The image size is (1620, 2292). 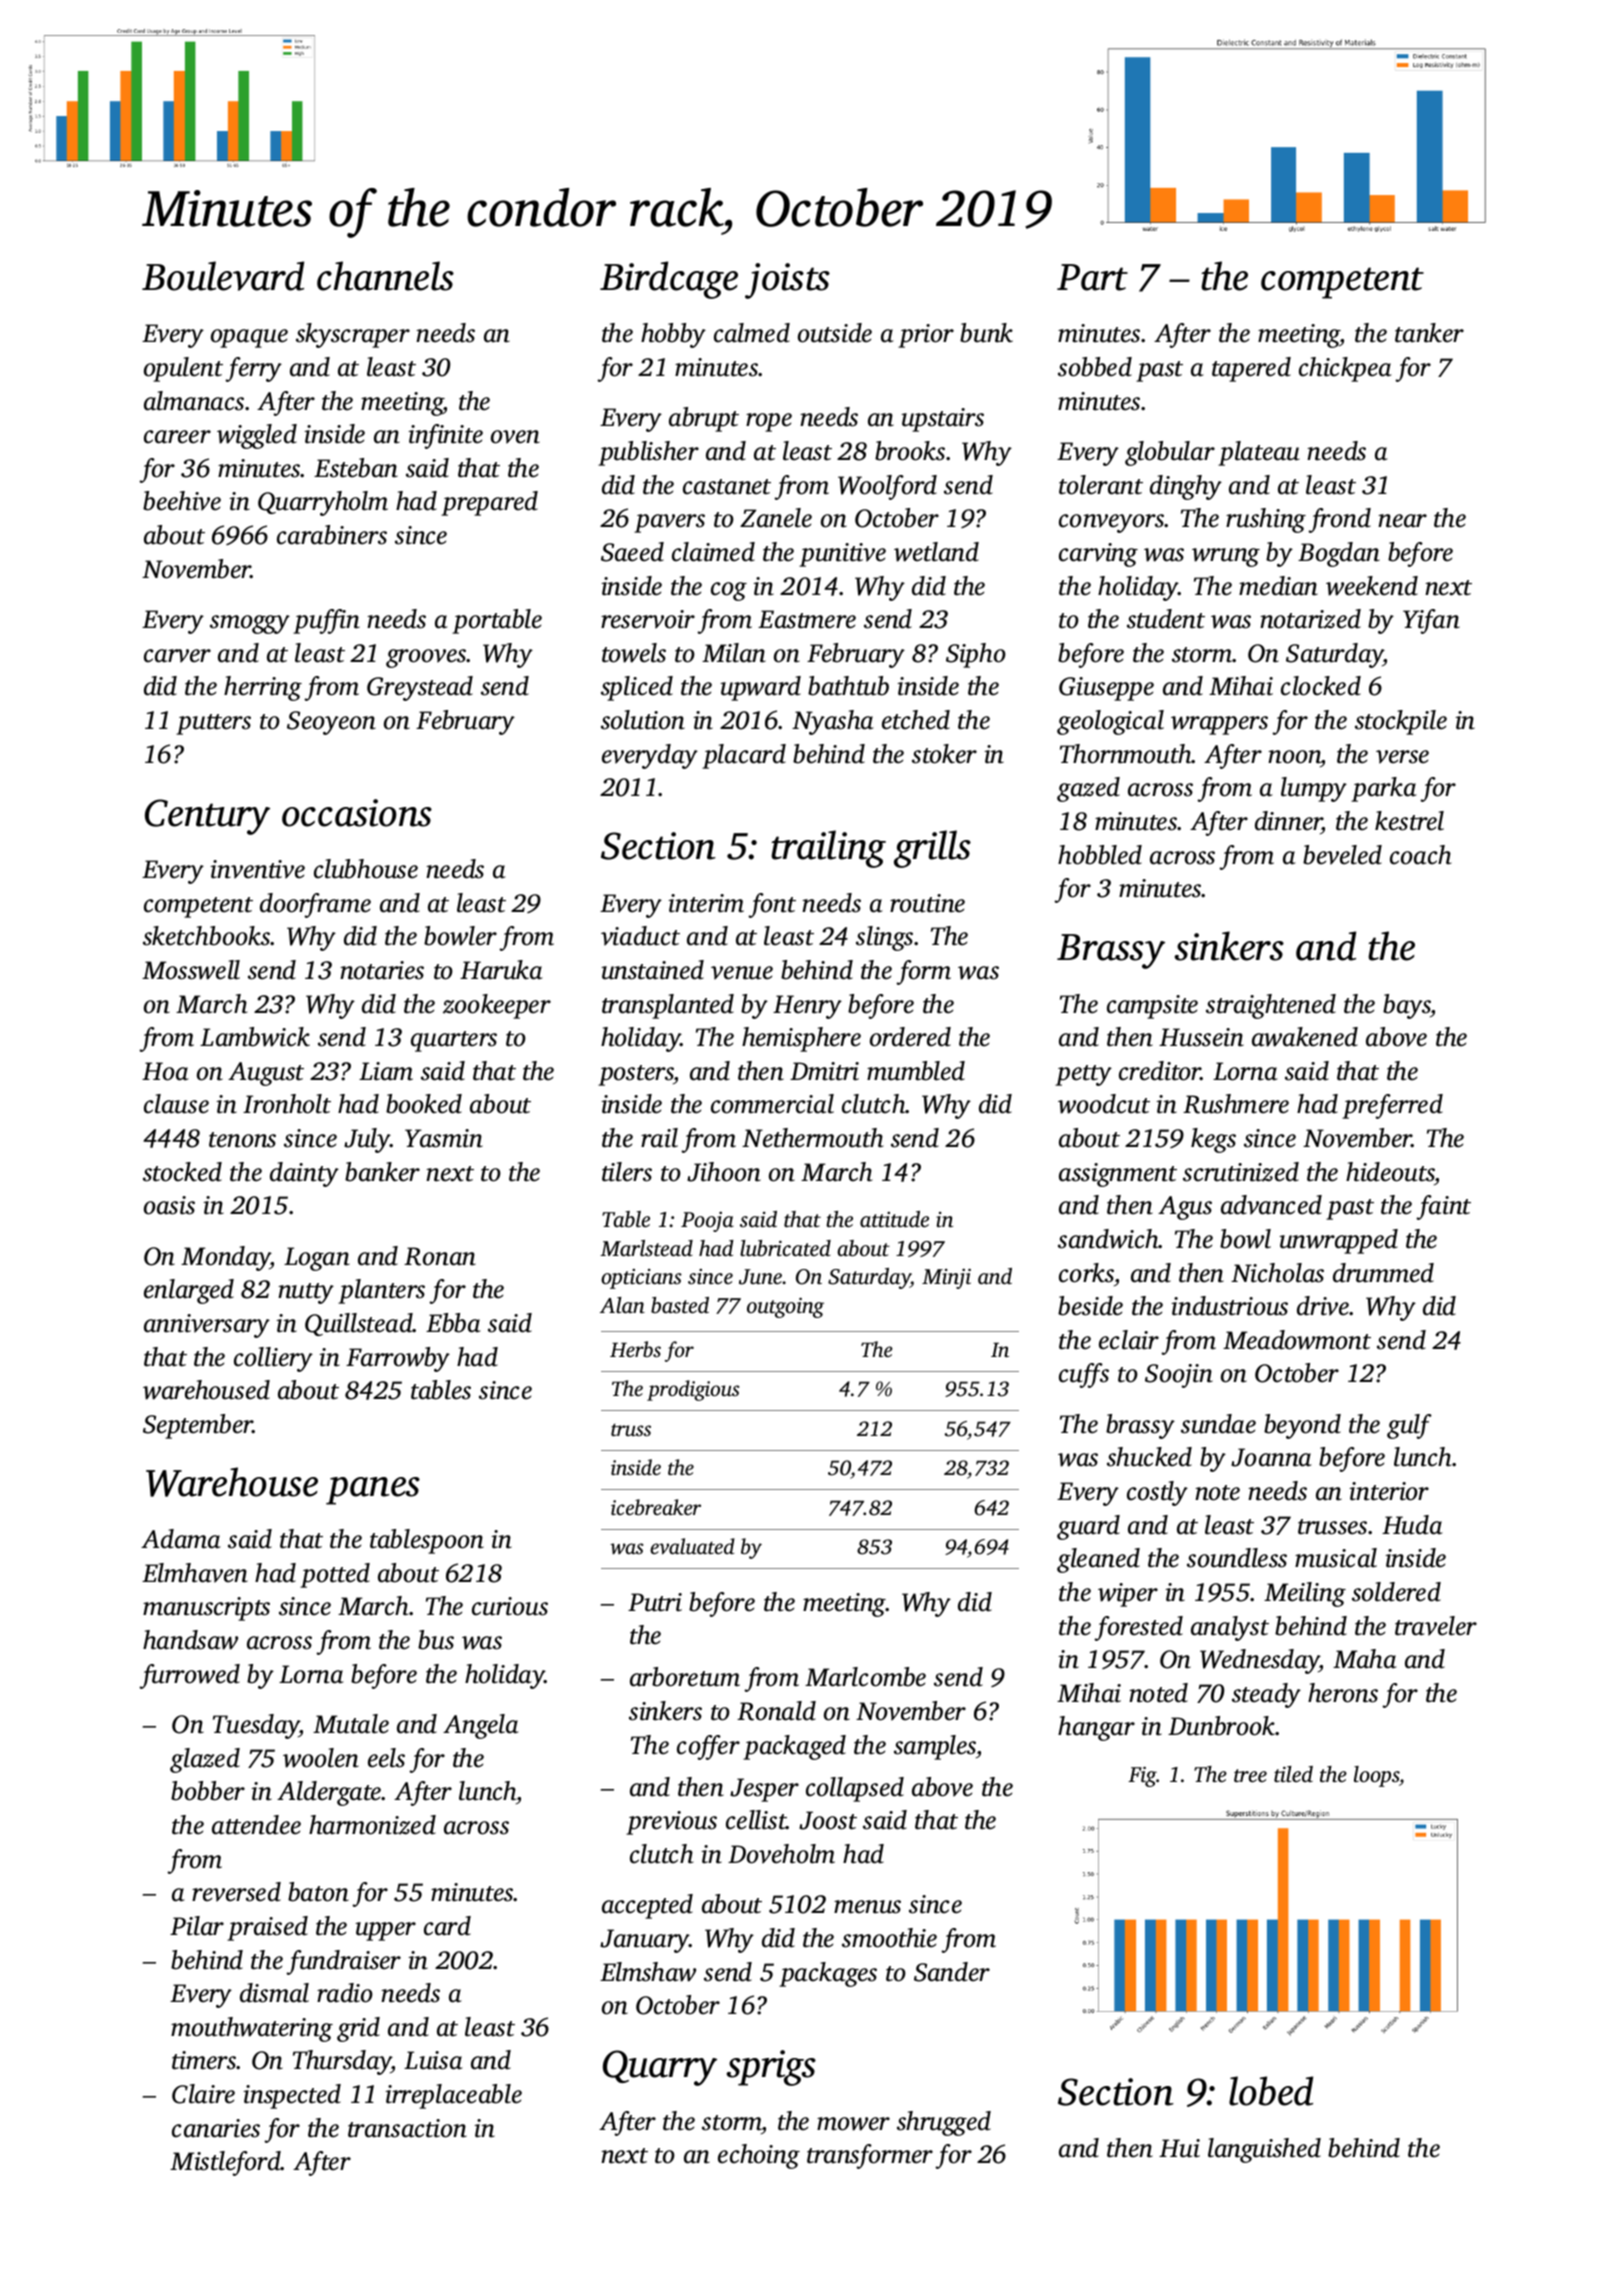 I want to click on irreplaceable, so click(x=453, y=2096).
